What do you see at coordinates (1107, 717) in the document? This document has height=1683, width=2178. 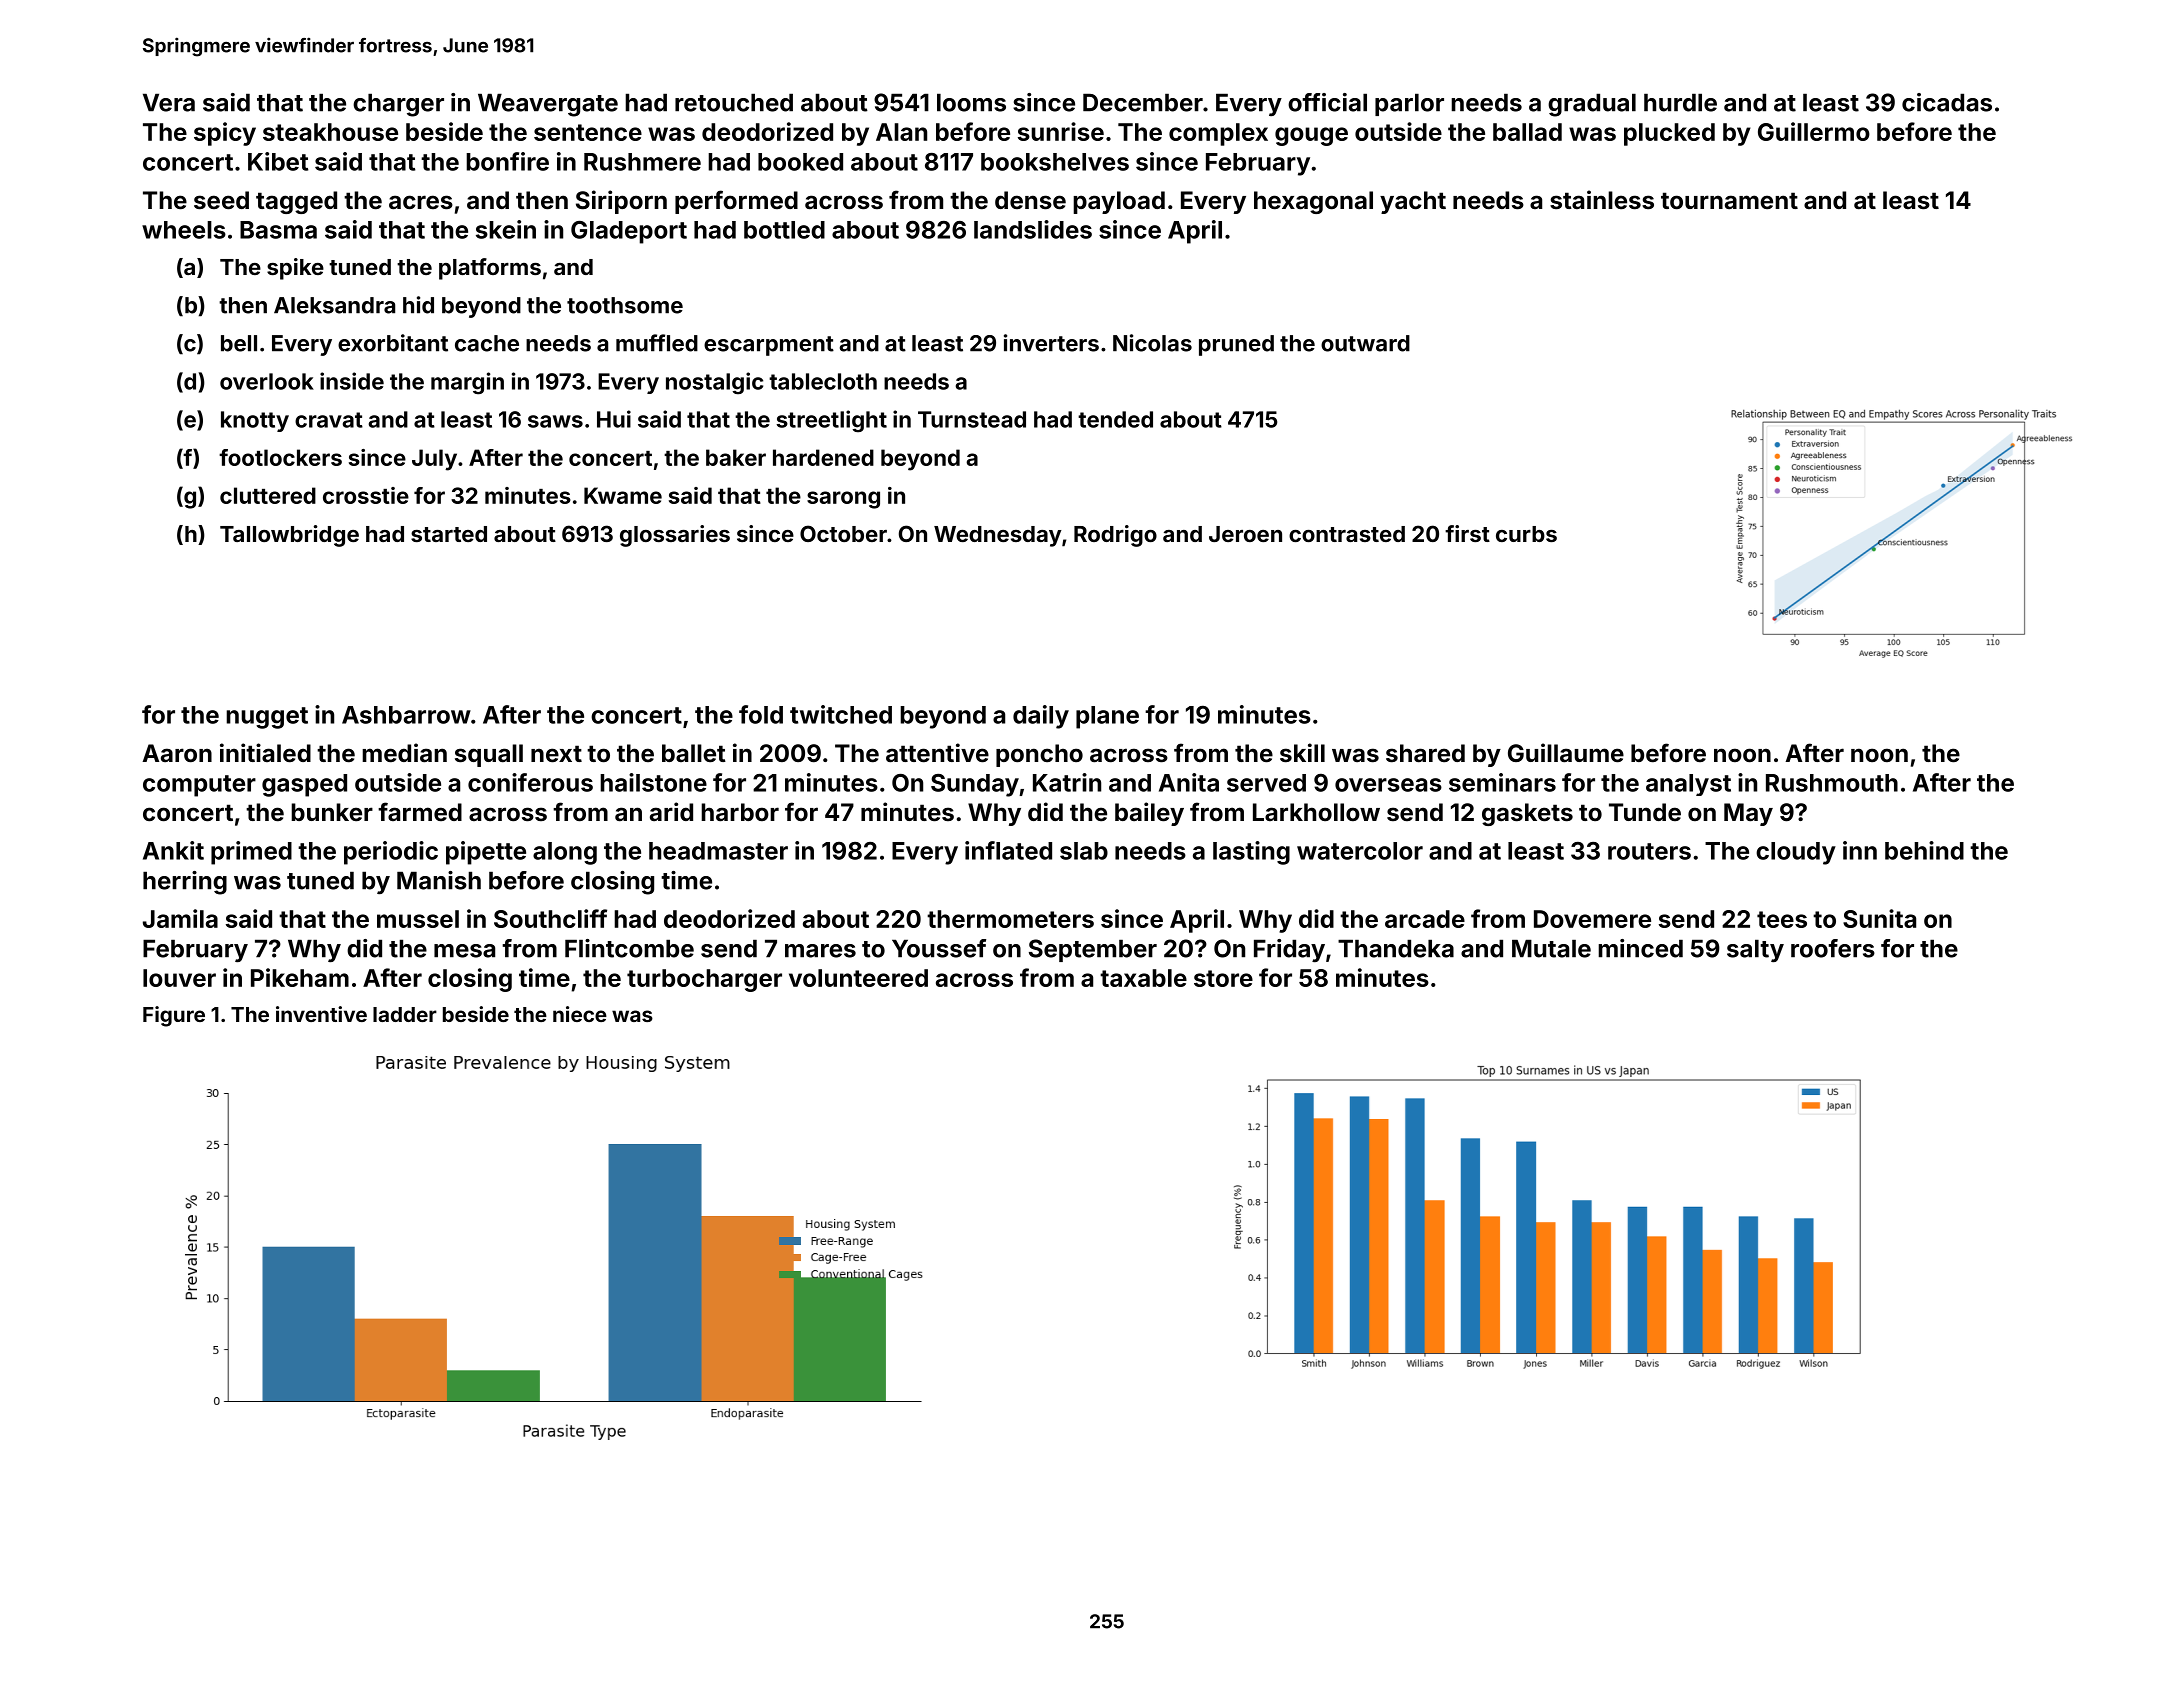 I see `plane` at bounding box center [1107, 717].
